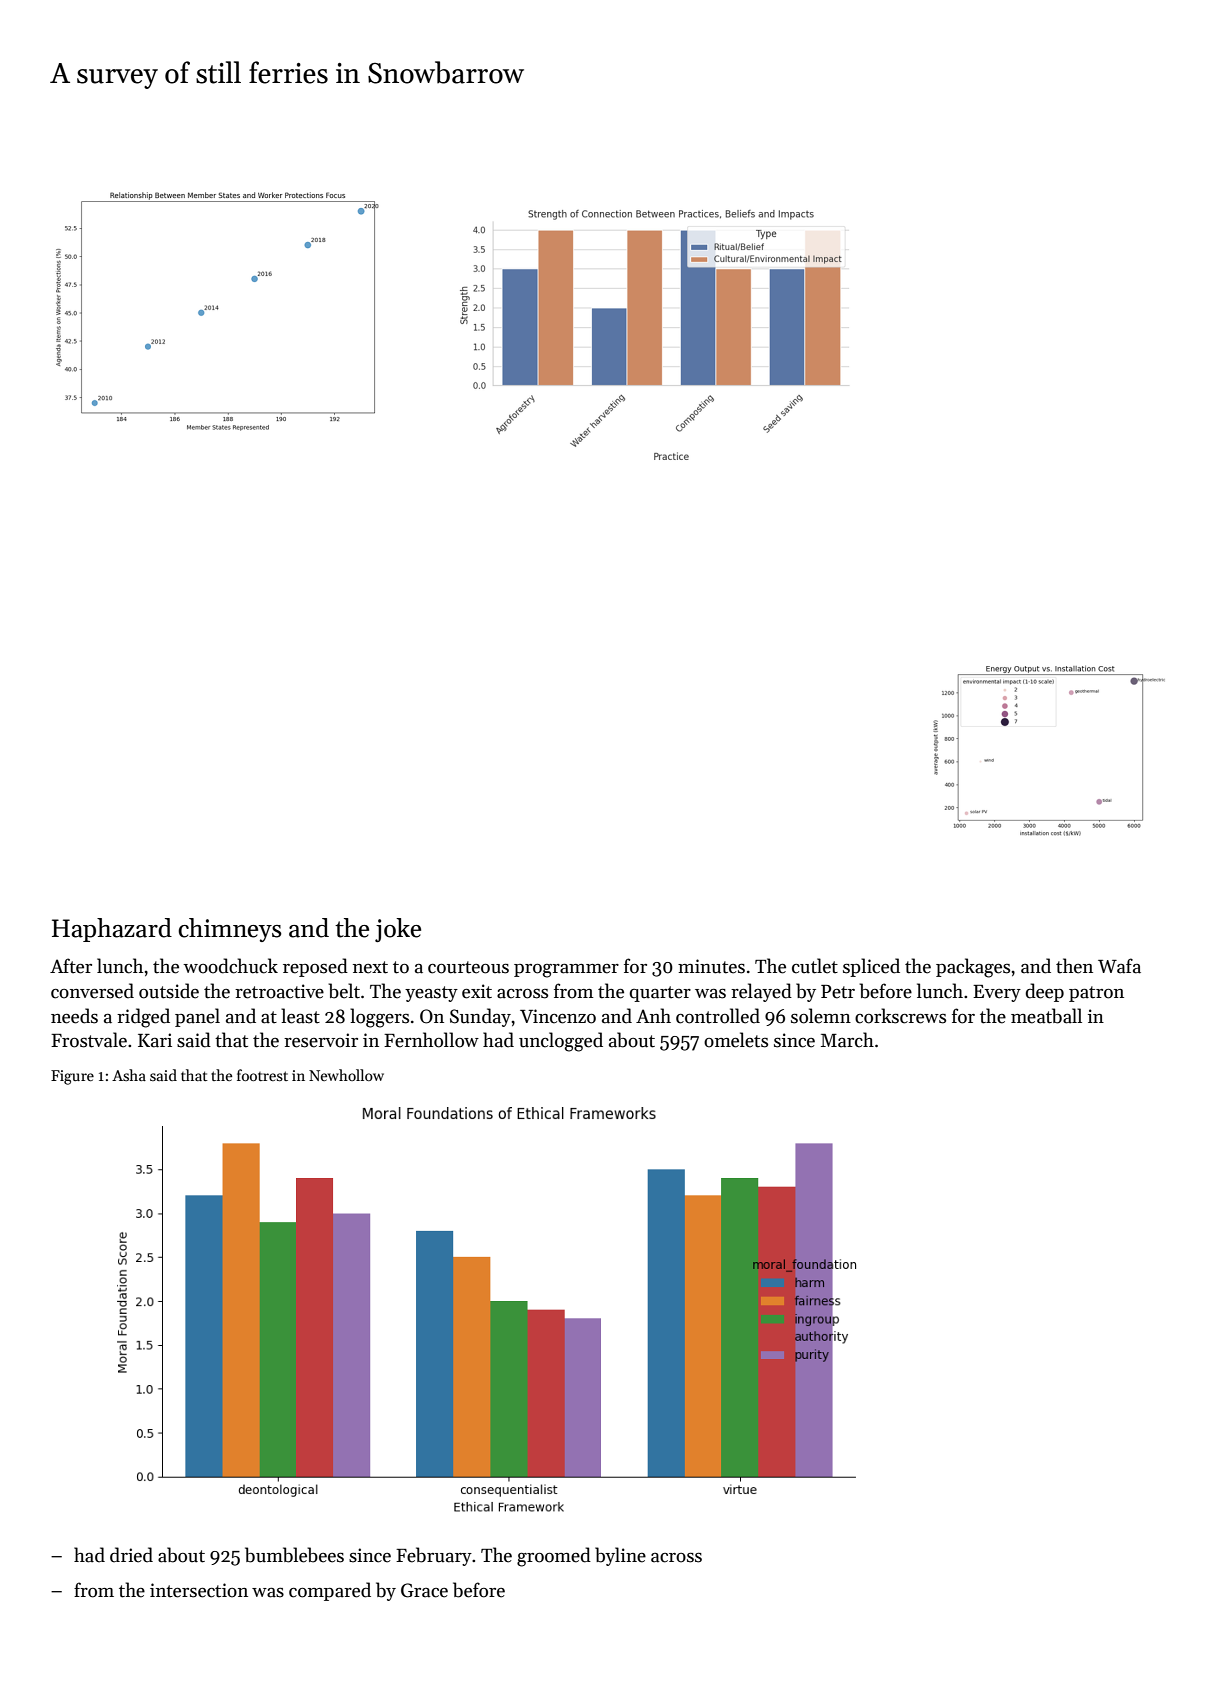 The width and height of the document is (1207, 1707). What do you see at coordinates (620, 1556) in the document?
I see `byline` at bounding box center [620, 1556].
